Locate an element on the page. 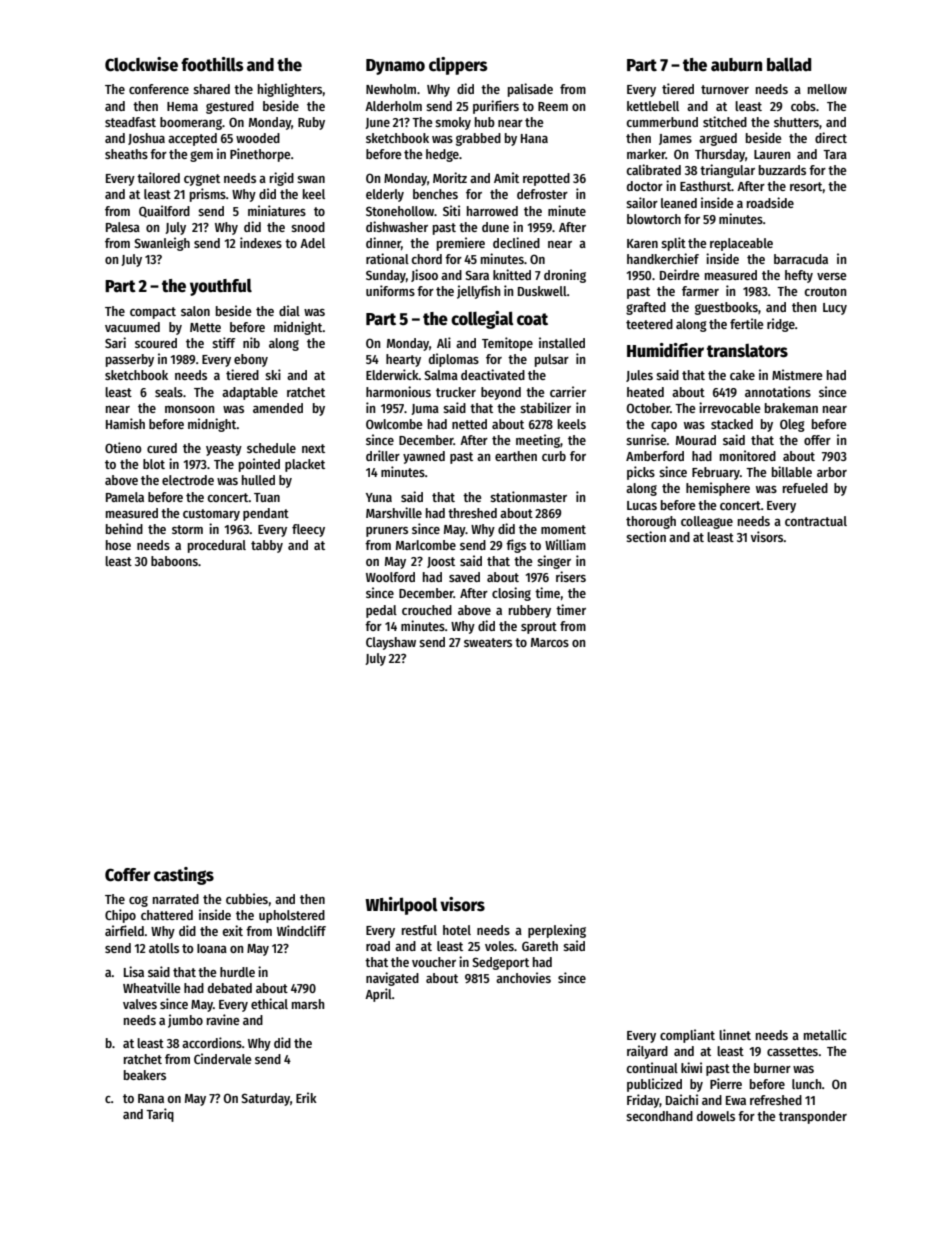 This page has height=1233, width=952. Woolford is located at coordinates (390, 577).
